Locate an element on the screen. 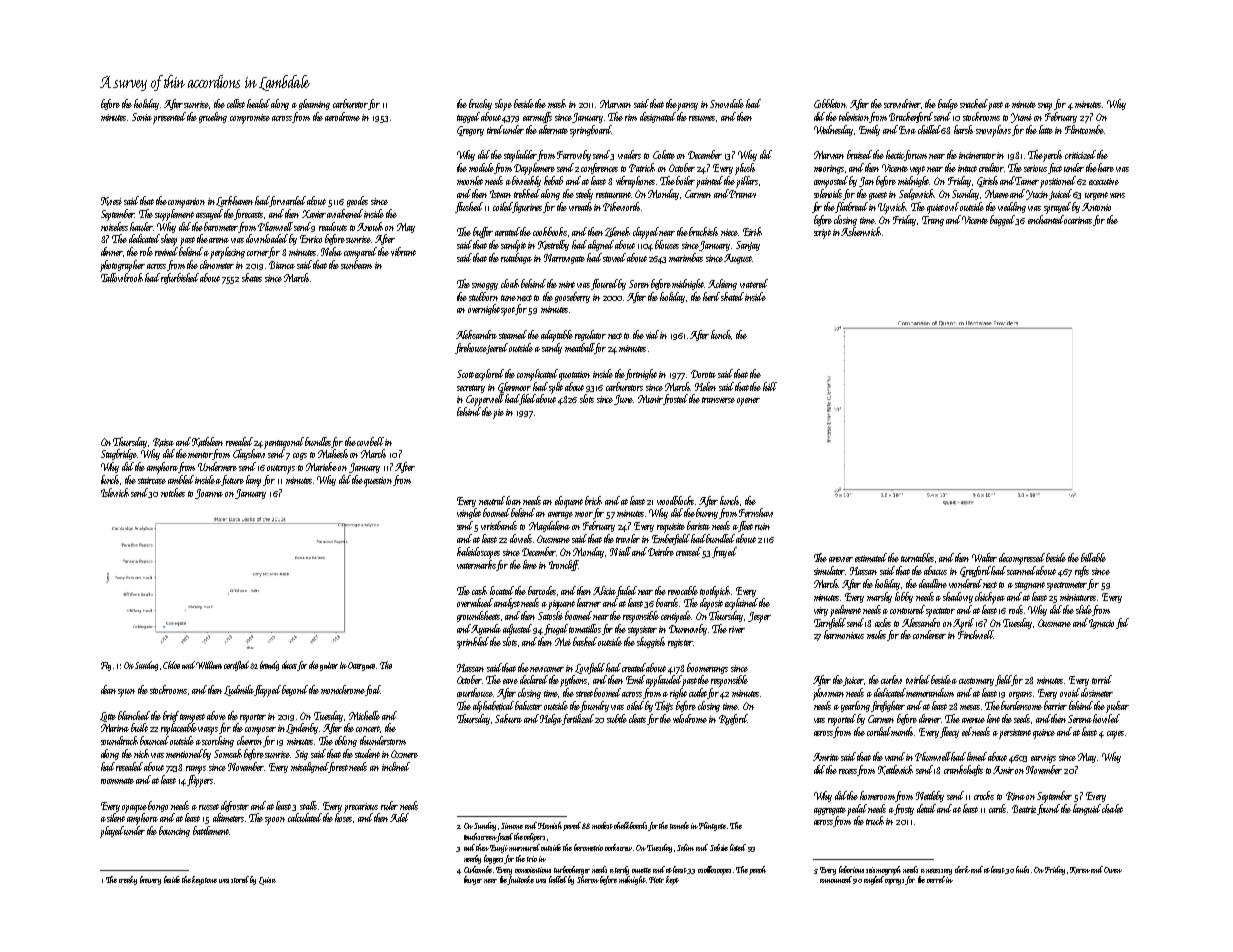 Image resolution: width=1233 pixels, height=952 pixels. crocks is located at coordinates (984, 795).
